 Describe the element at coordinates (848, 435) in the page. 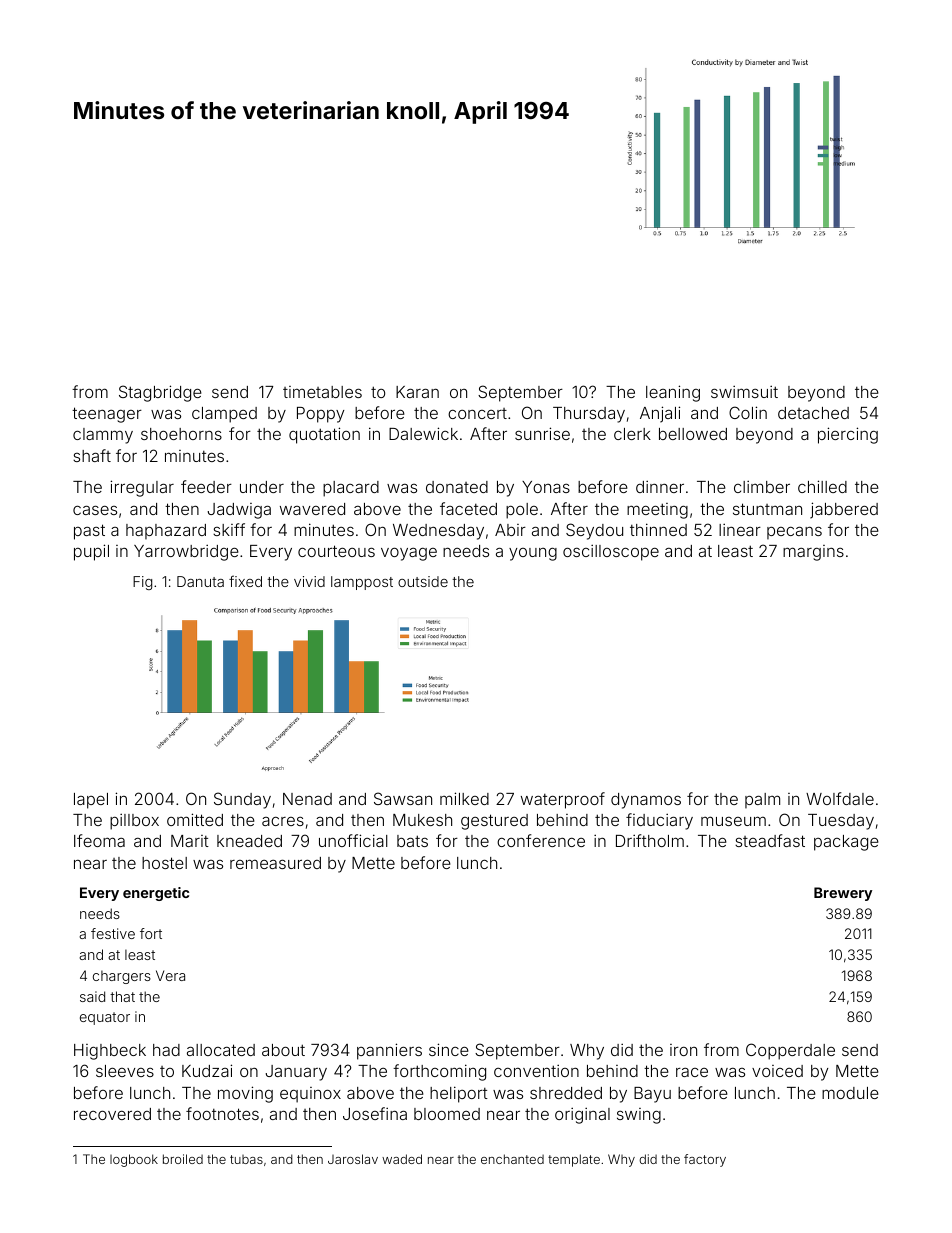

I see `piercing` at that location.
